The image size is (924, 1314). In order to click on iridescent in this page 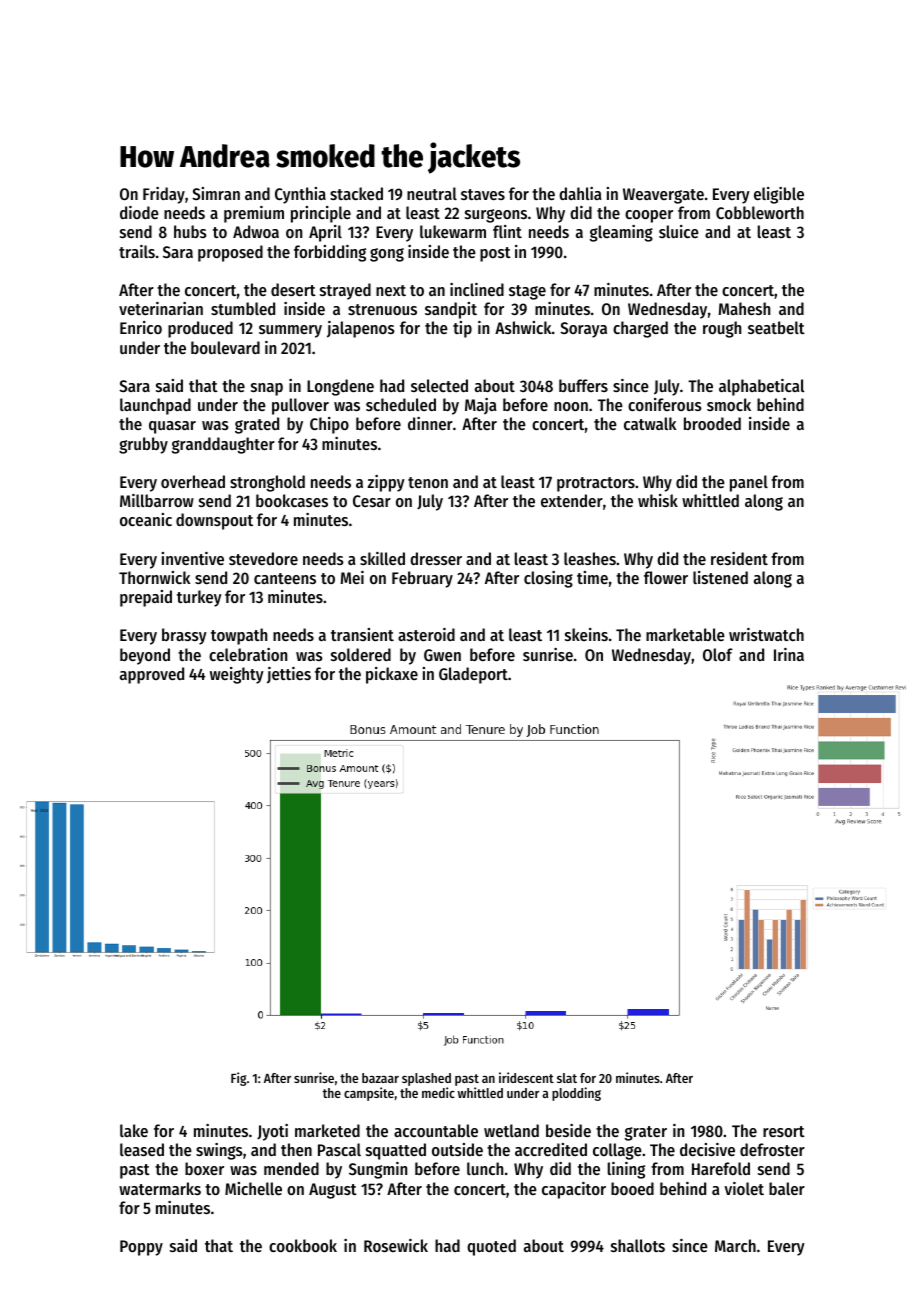, I will do `click(526, 1077)`.
